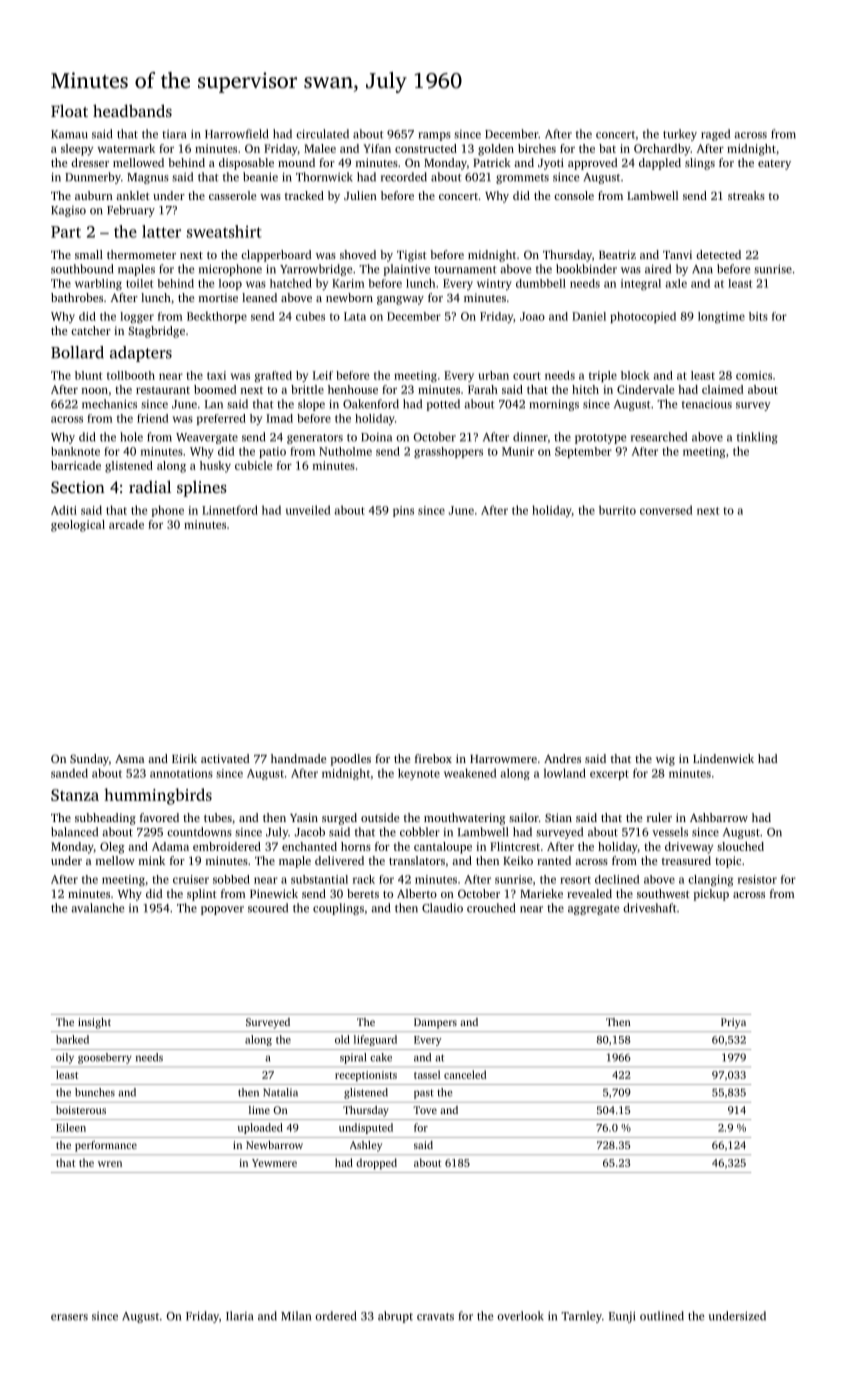 This image has height=1400, width=849. What do you see at coordinates (715, 135) in the image?
I see `raged` at bounding box center [715, 135].
